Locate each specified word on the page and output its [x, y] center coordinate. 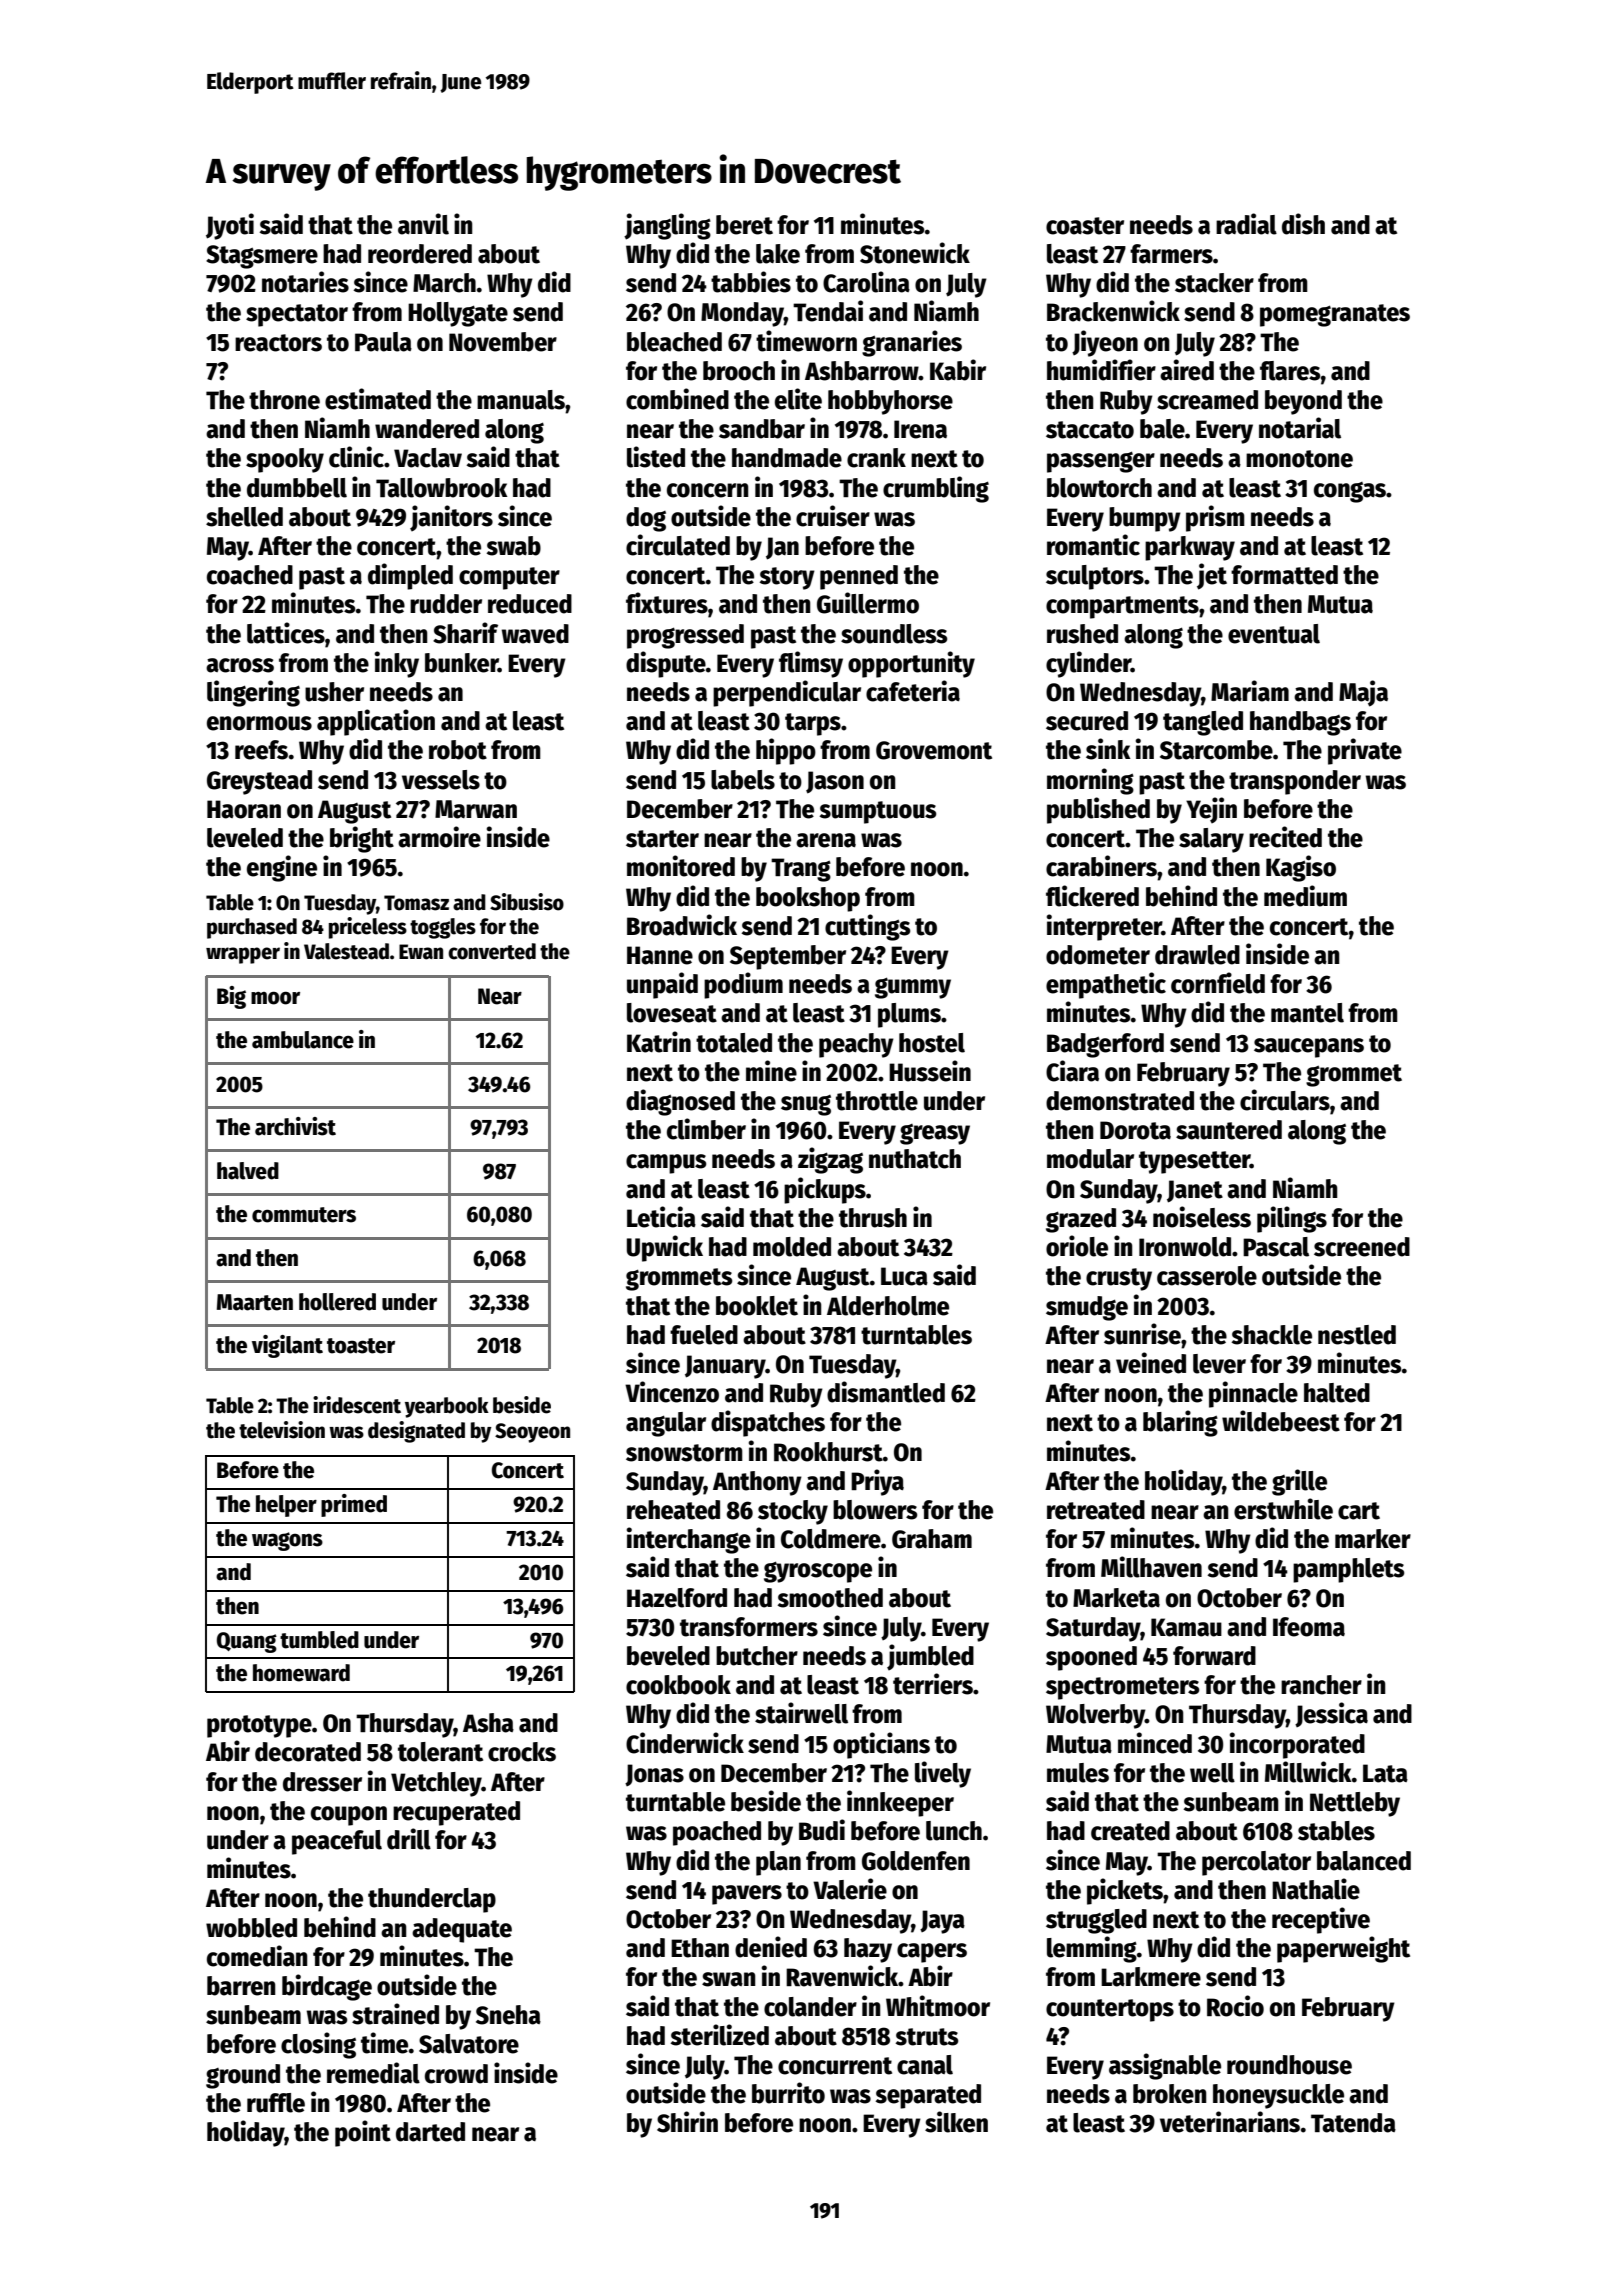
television [282, 1430]
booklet [757, 1306]
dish [1303, 224]
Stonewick [915, 253]
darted [430, 2132]
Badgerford [1105, 1045]
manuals [521, 400]
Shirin [687, 2122]
